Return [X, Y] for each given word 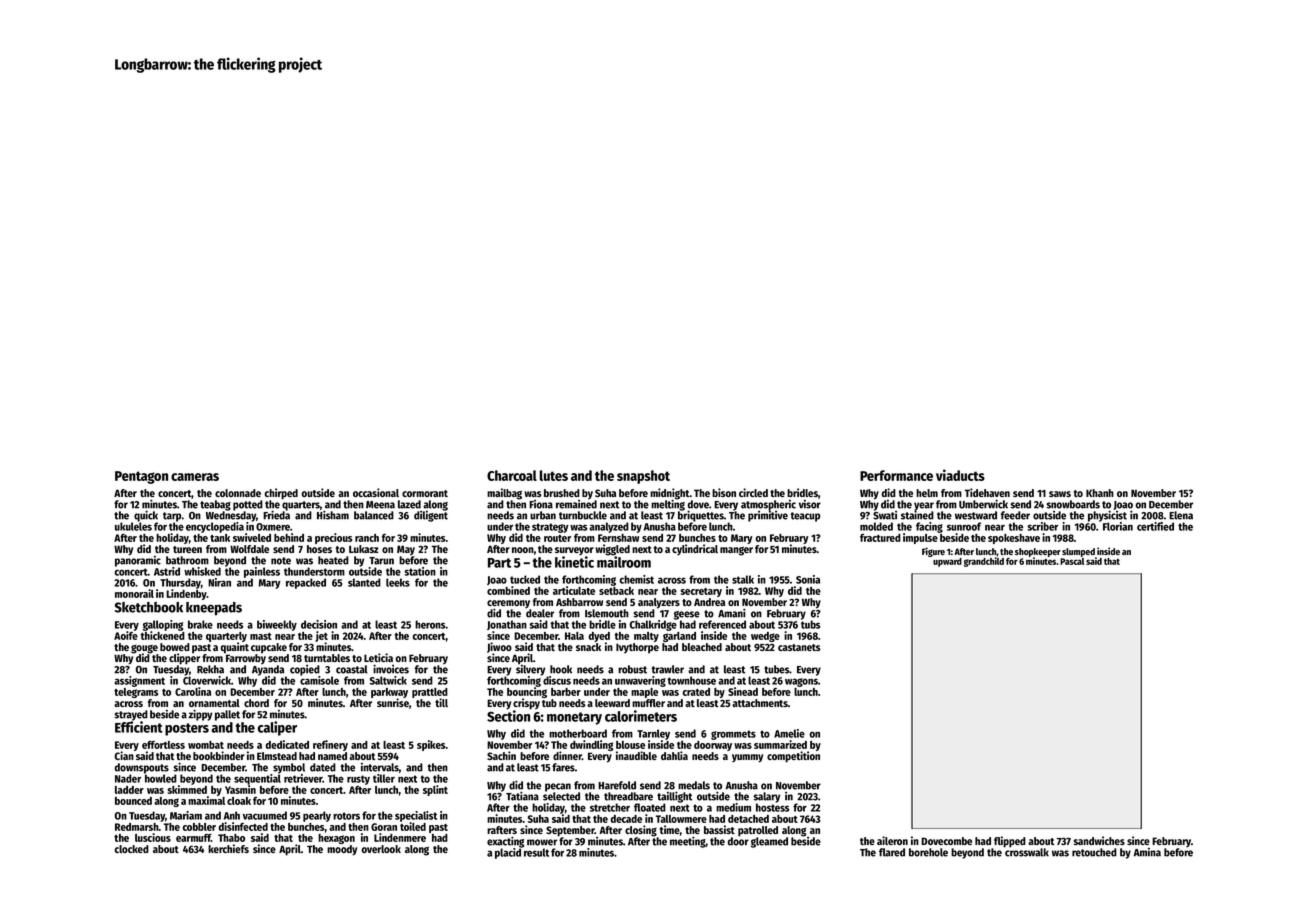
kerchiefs [228, 848]
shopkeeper [1038, 552]
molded [876, 526]
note [281, 561]
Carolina [193, 691]
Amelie [789, 733]
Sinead [743, 691]
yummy [747, 758]
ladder [129, 790]
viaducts [960, 475]
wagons [801, 682]
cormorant [425, 493]
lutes [553, 475]
